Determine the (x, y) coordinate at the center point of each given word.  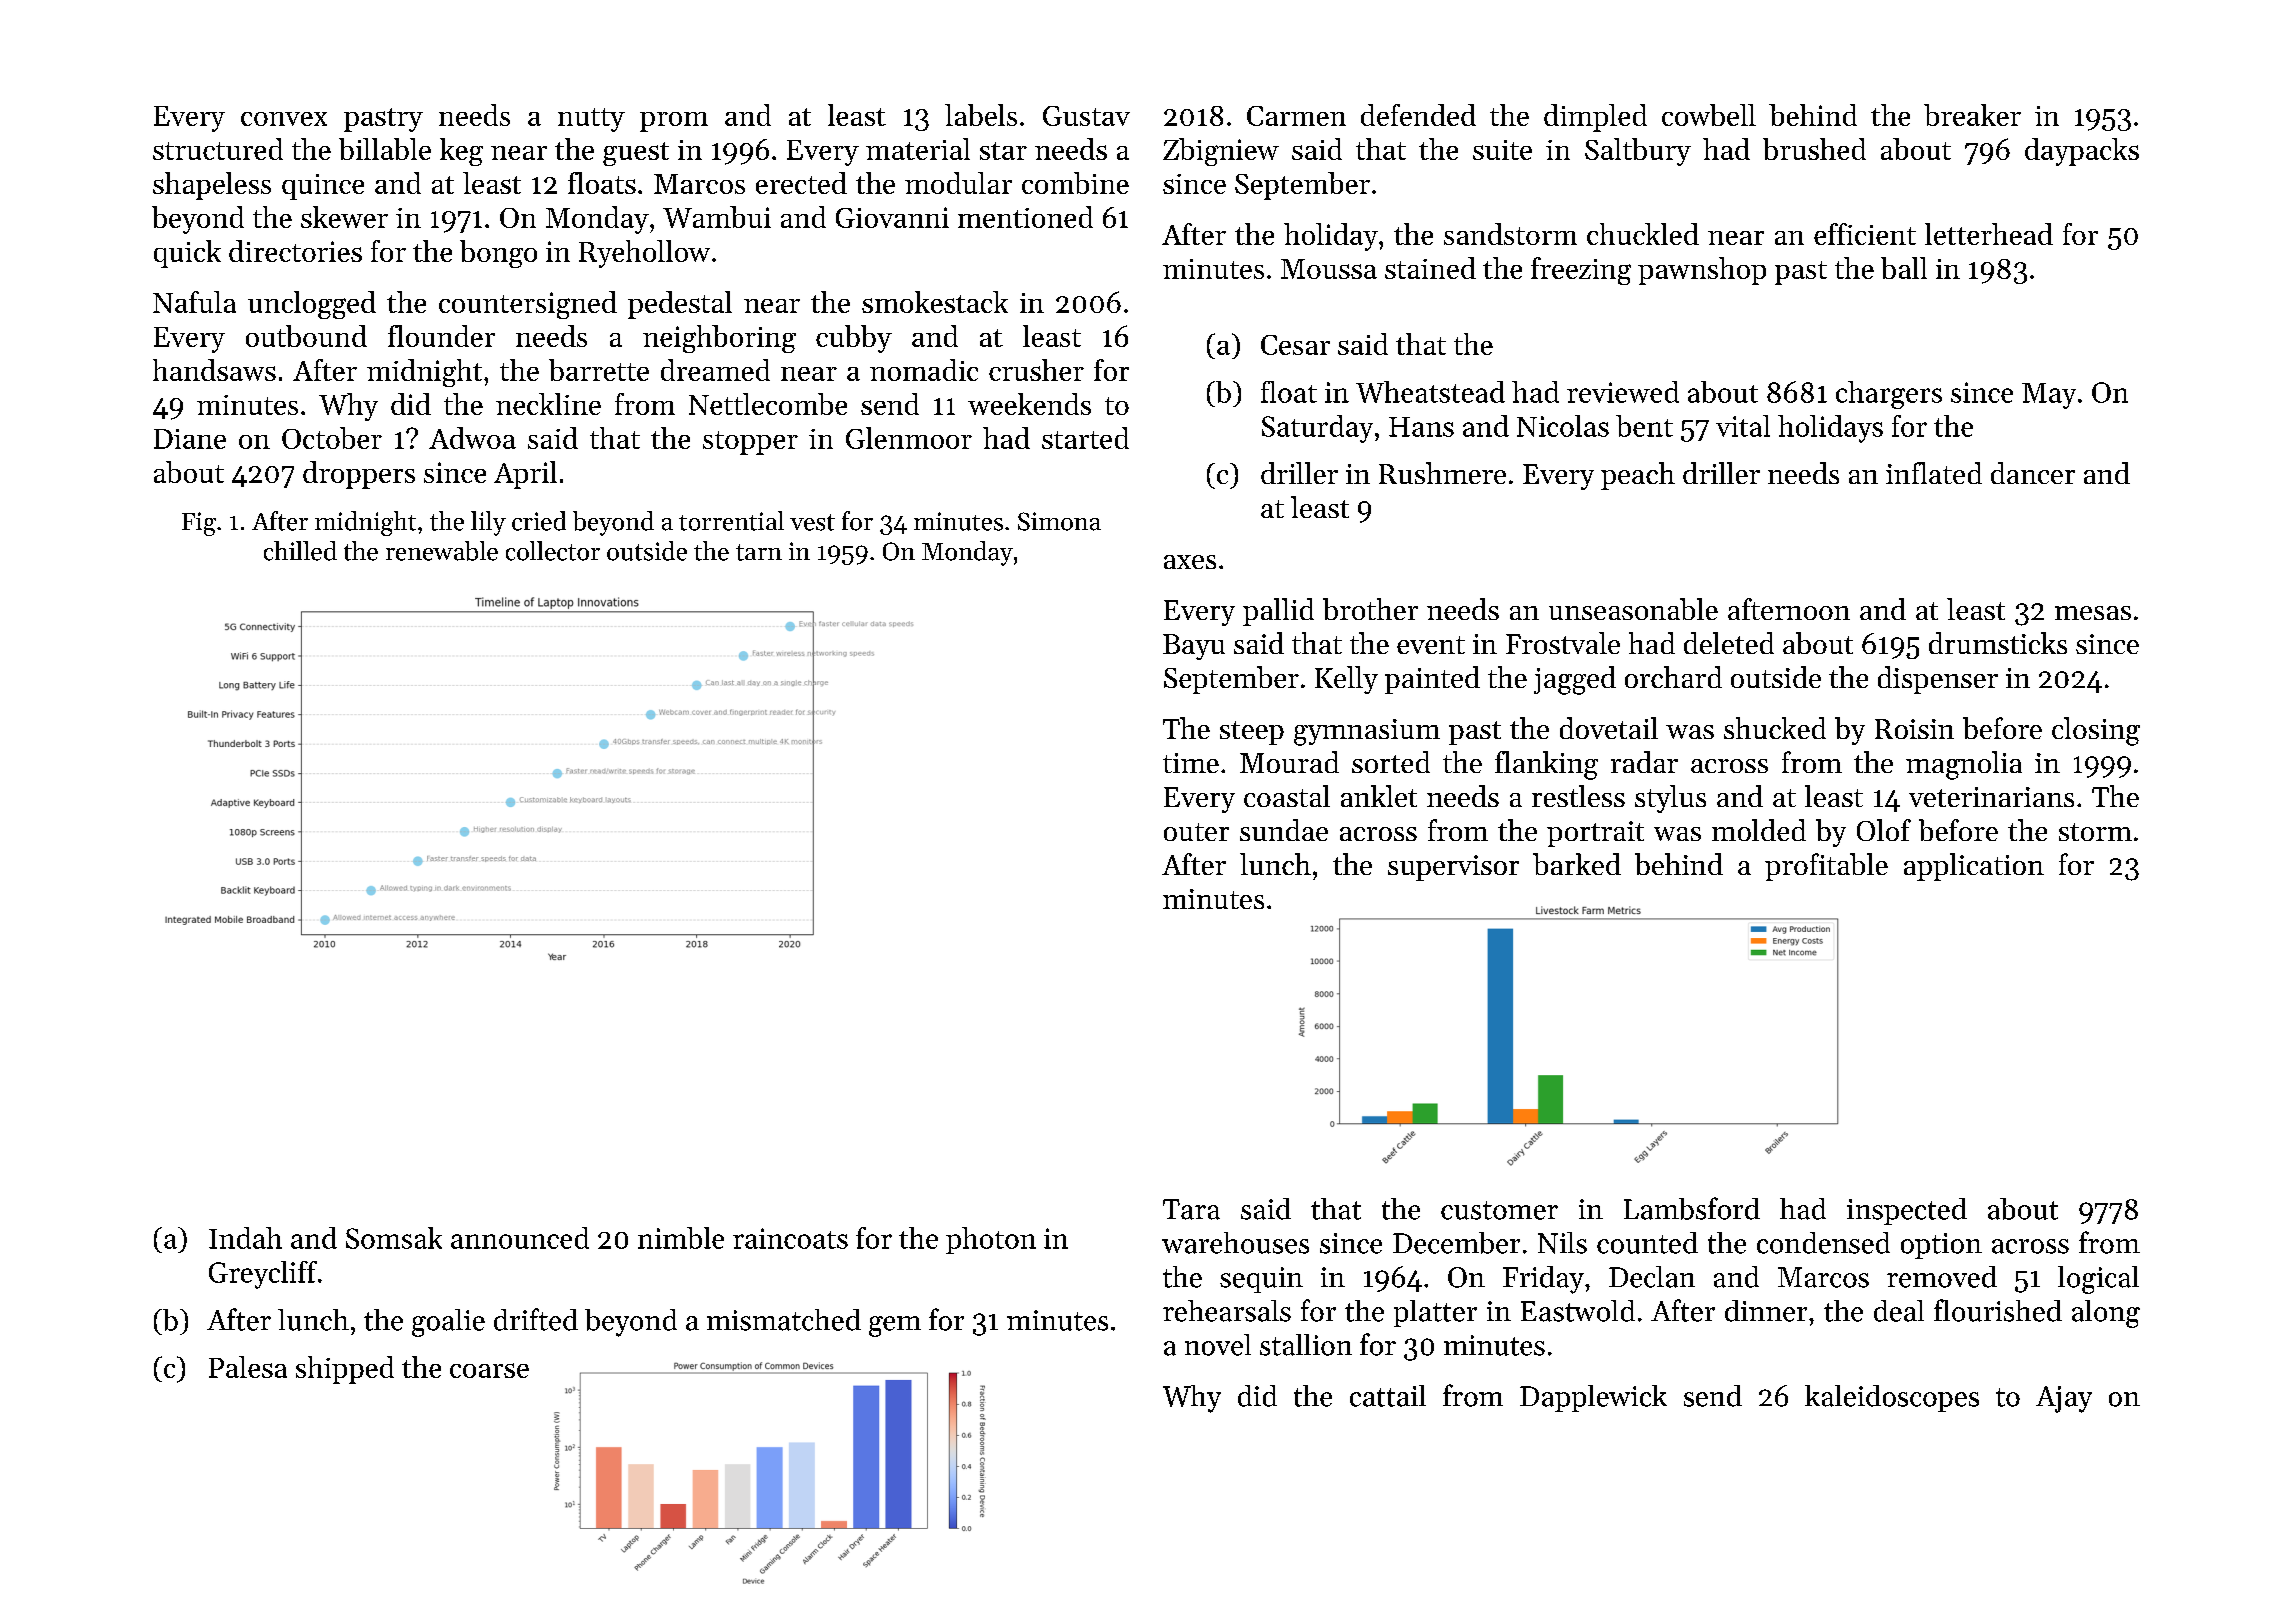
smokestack (935, 302)
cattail (1388, 1396)
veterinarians (1991, 797)
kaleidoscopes (1892, 1398)
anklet (1379, 796)
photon (991, 1240)
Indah (245, 1238)
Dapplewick (1593, 1398)
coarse (489, 1370)
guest (636, 154)
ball (1904, 268)
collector (553, 551)
